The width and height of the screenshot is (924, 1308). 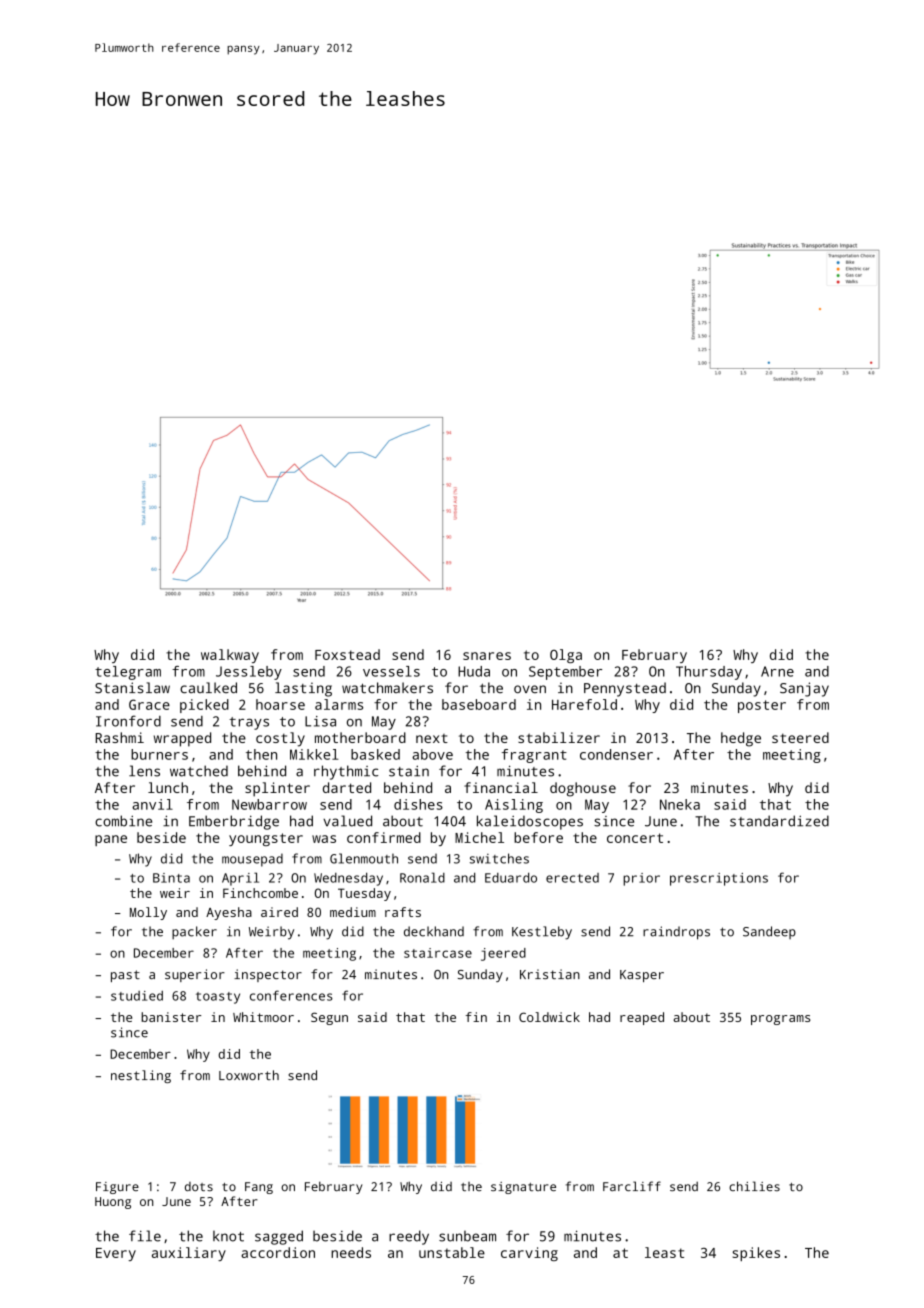 What do you see at coordinates (403, 912) in the screenshot?
I see `rafts` at bounding box center [403, 912].
